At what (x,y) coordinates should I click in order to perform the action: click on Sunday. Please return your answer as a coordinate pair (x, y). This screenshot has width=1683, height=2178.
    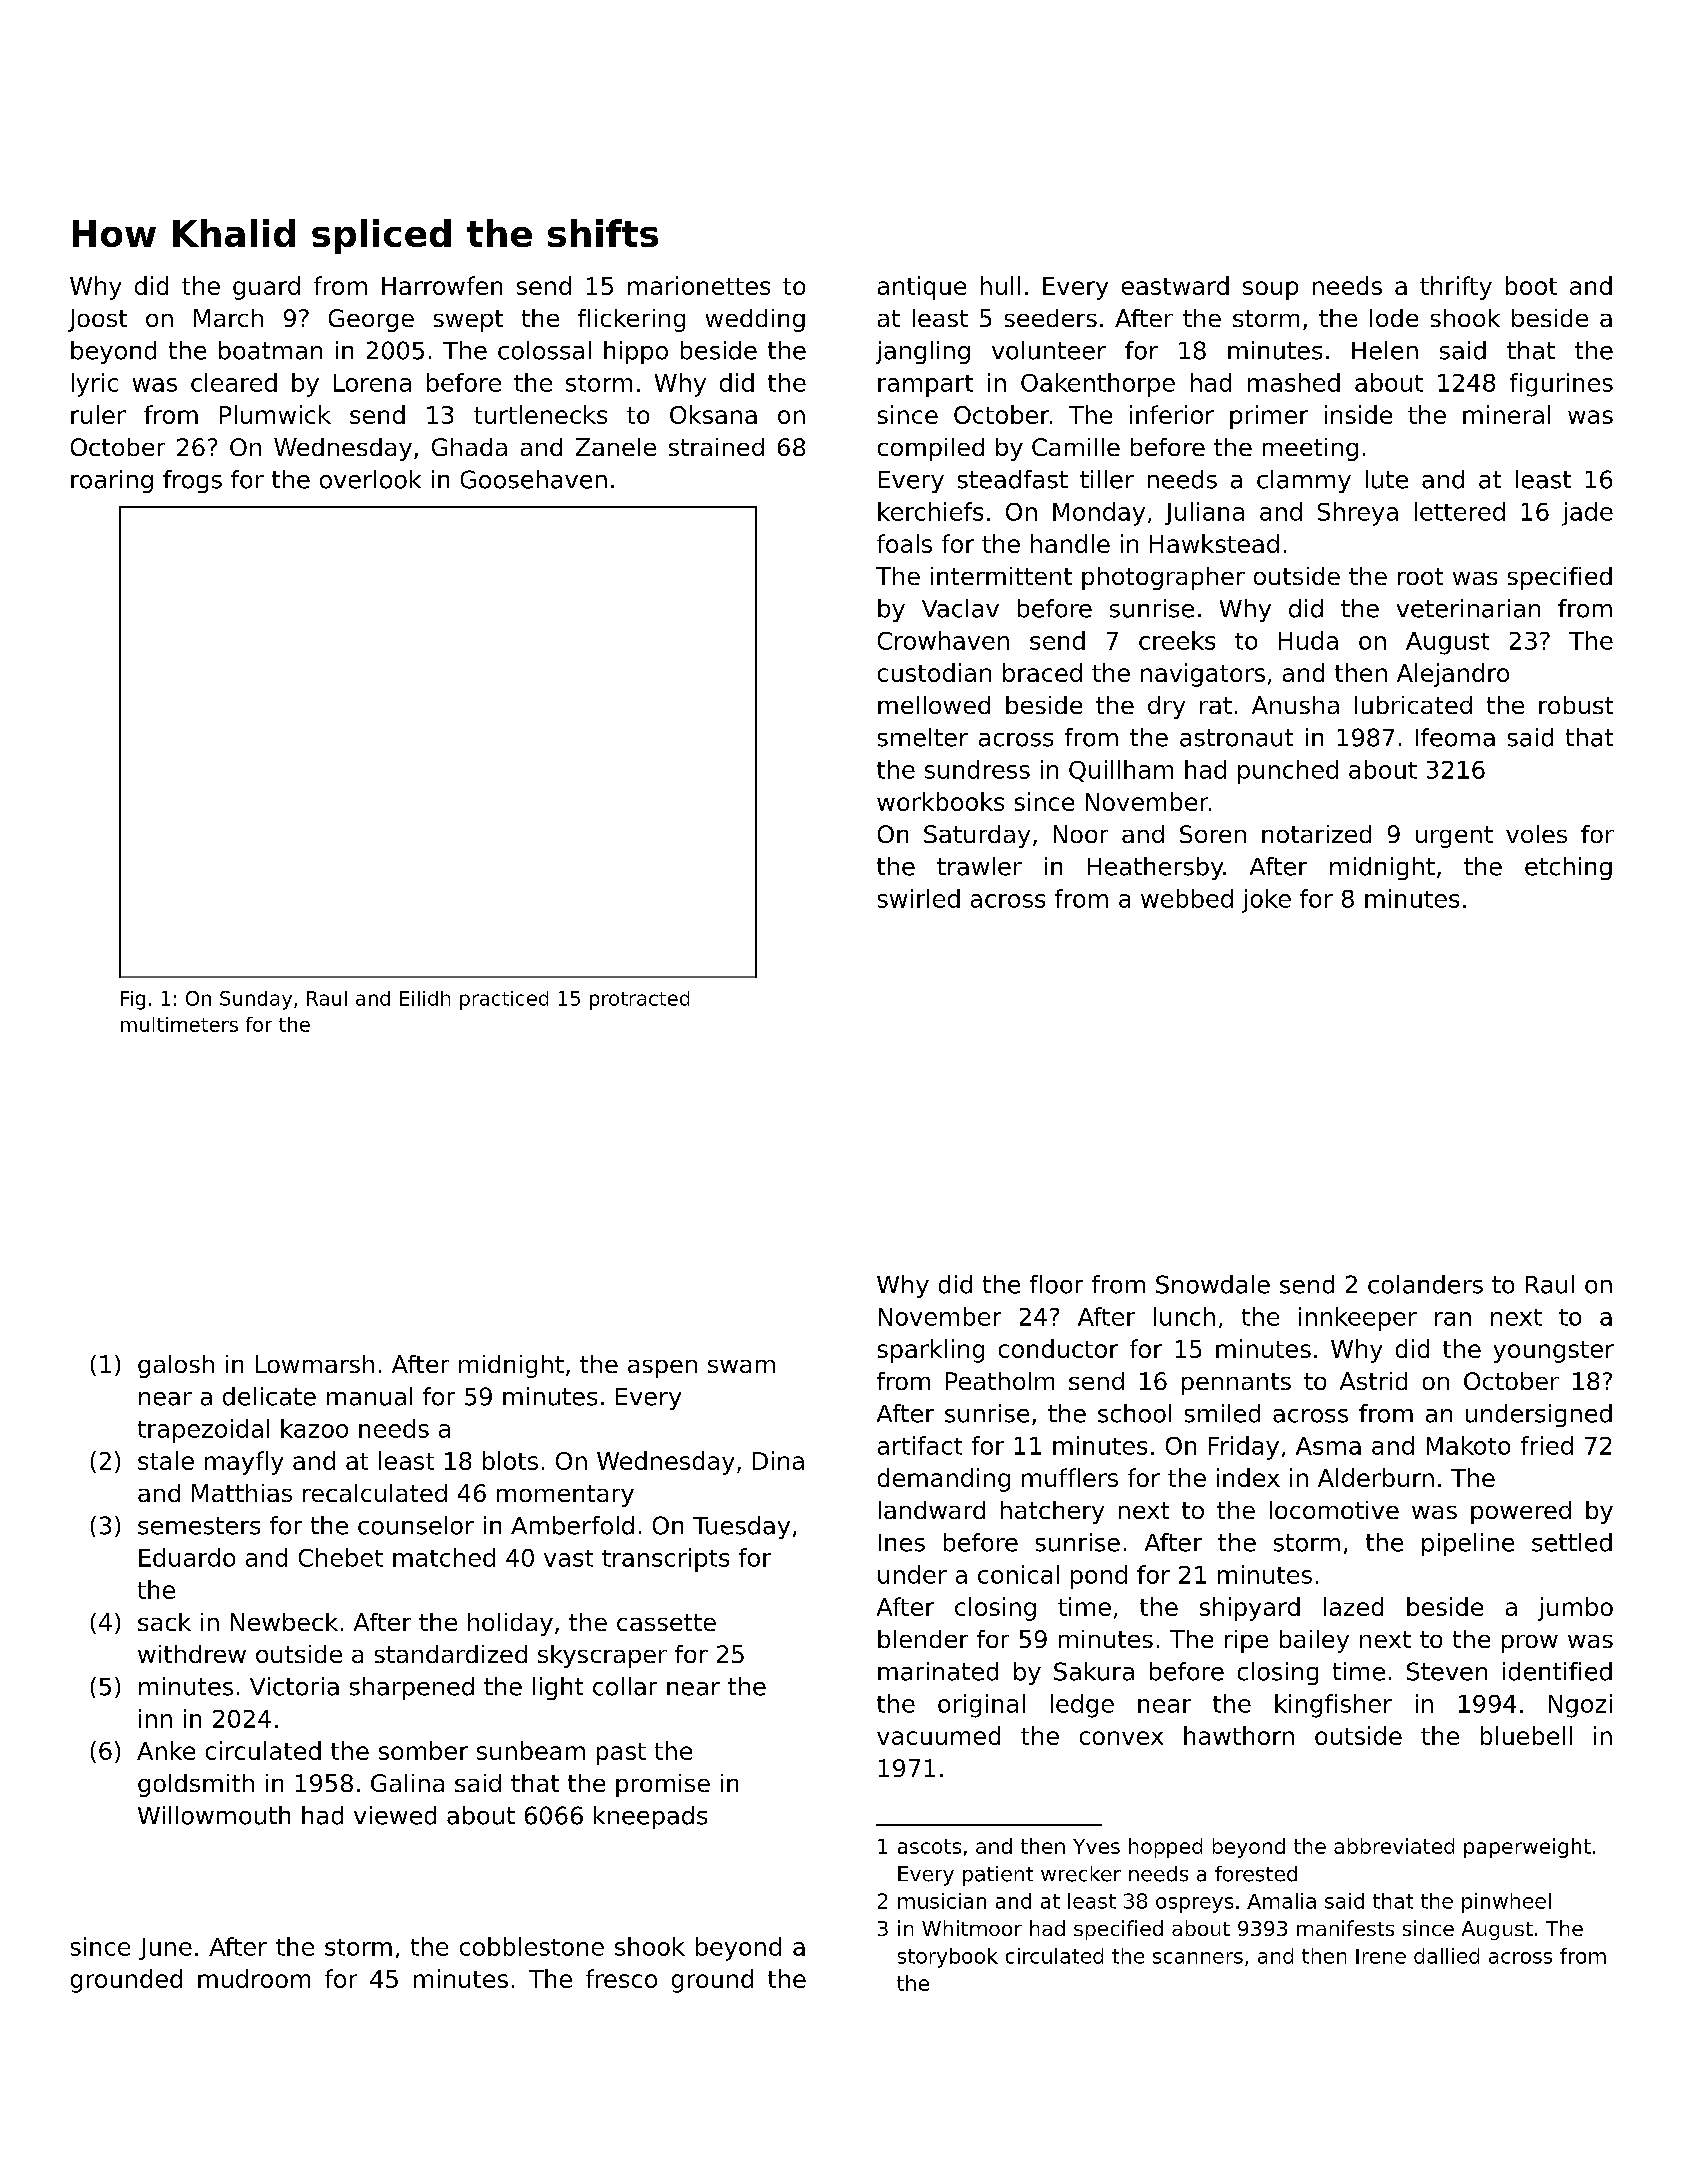
    Looking at the image, I should click on (256, 1000).
